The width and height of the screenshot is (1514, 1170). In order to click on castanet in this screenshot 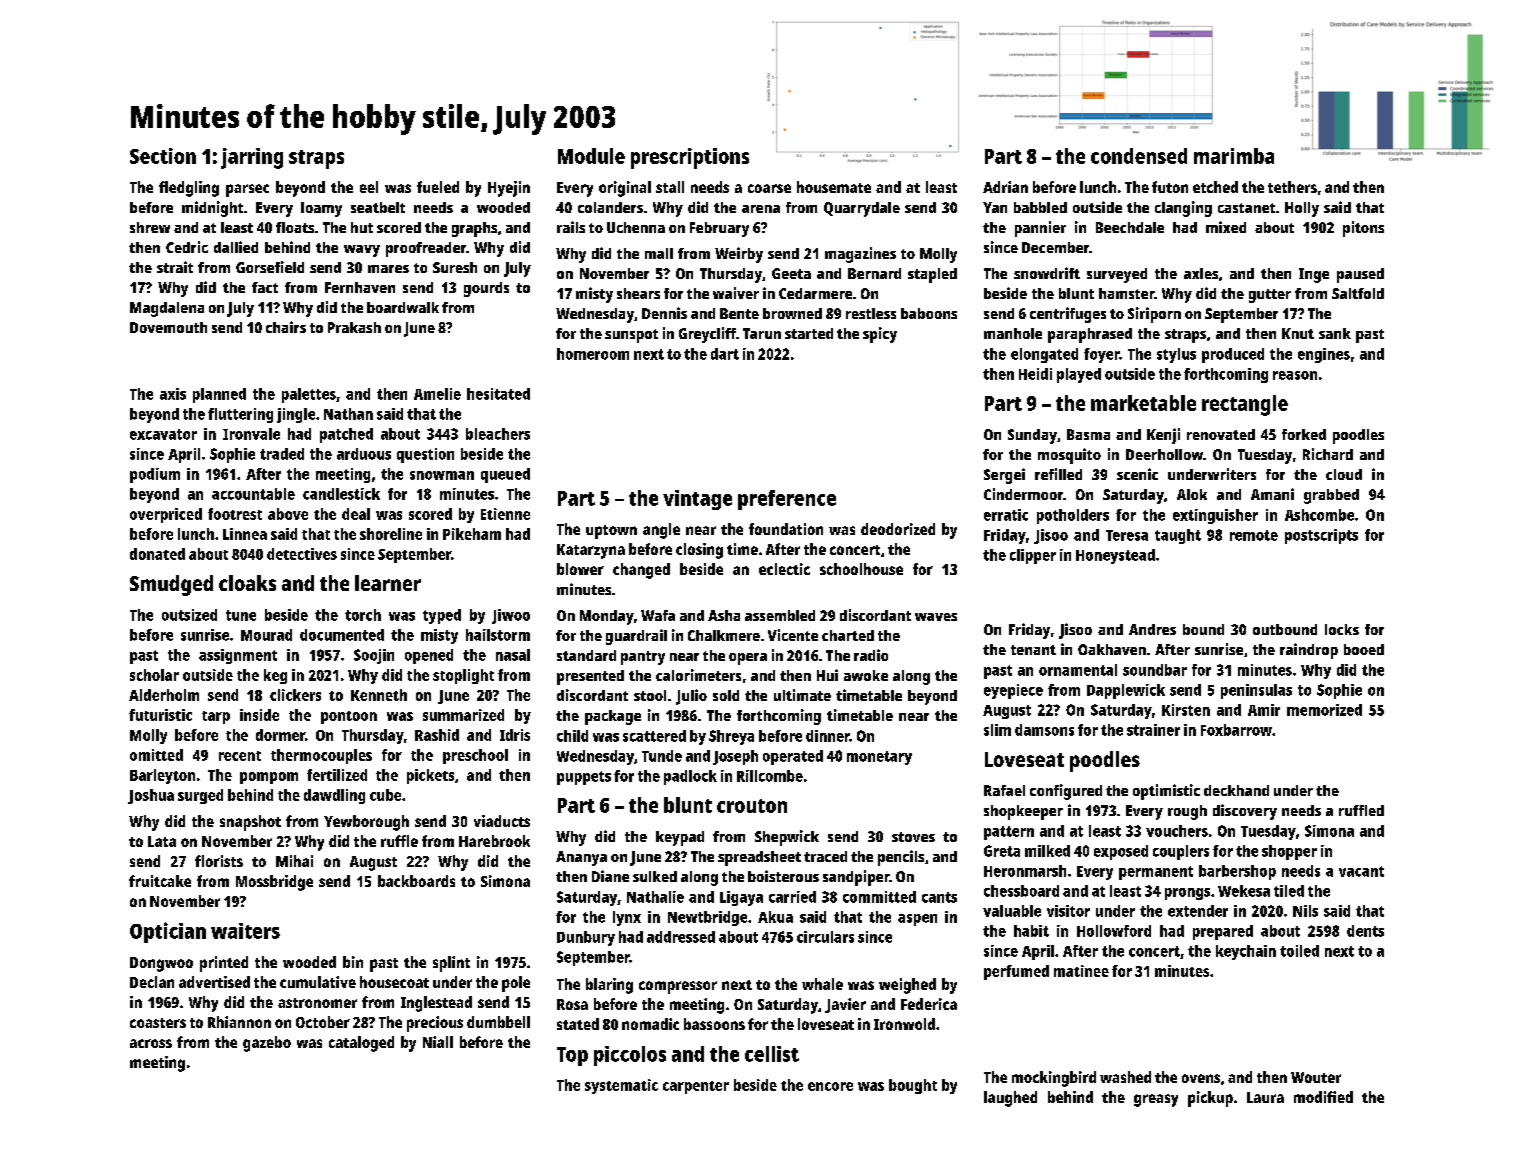, I will do `click(1246, 208)`.
